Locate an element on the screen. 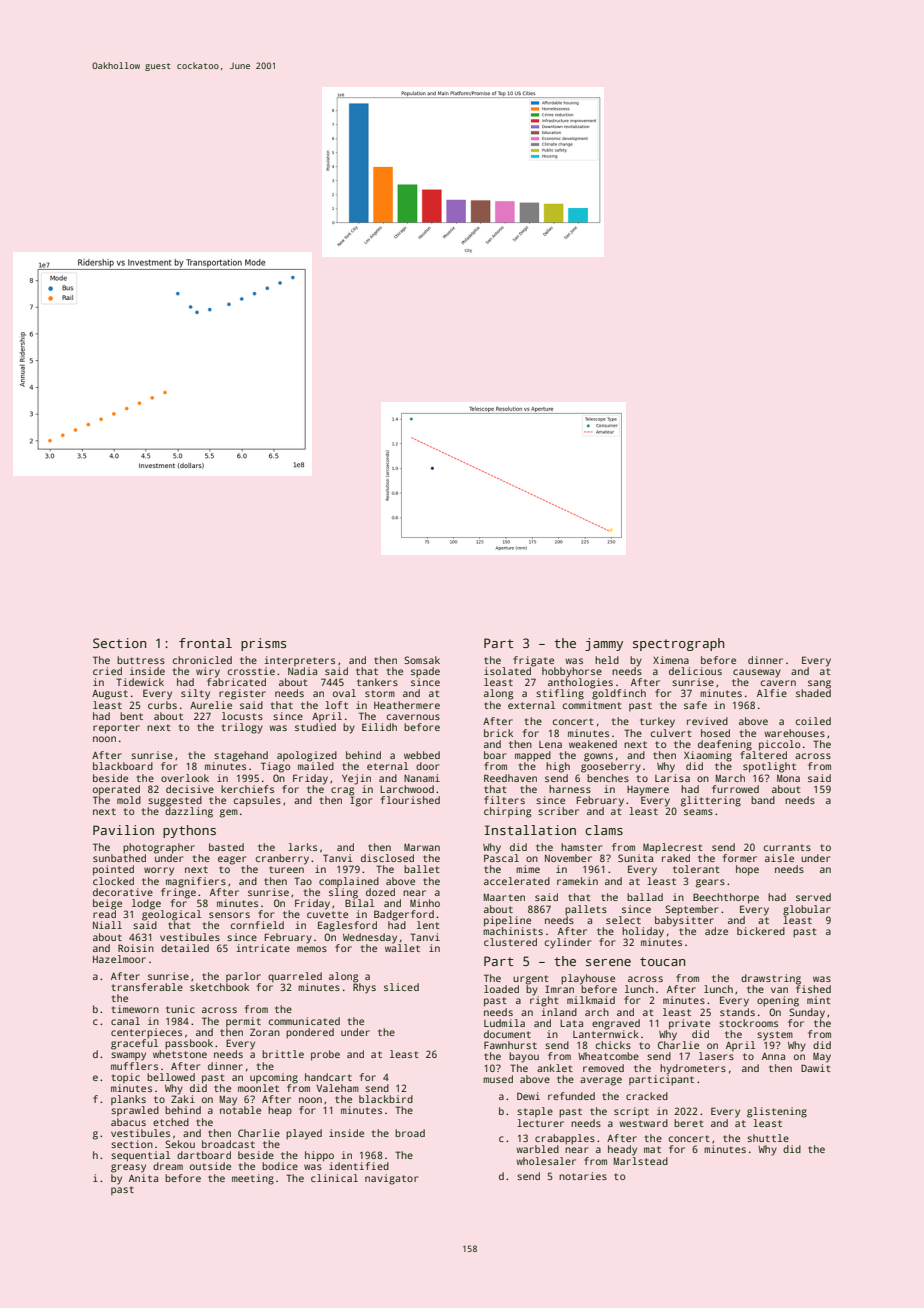  permit is located at coordinates (243, 1022).
